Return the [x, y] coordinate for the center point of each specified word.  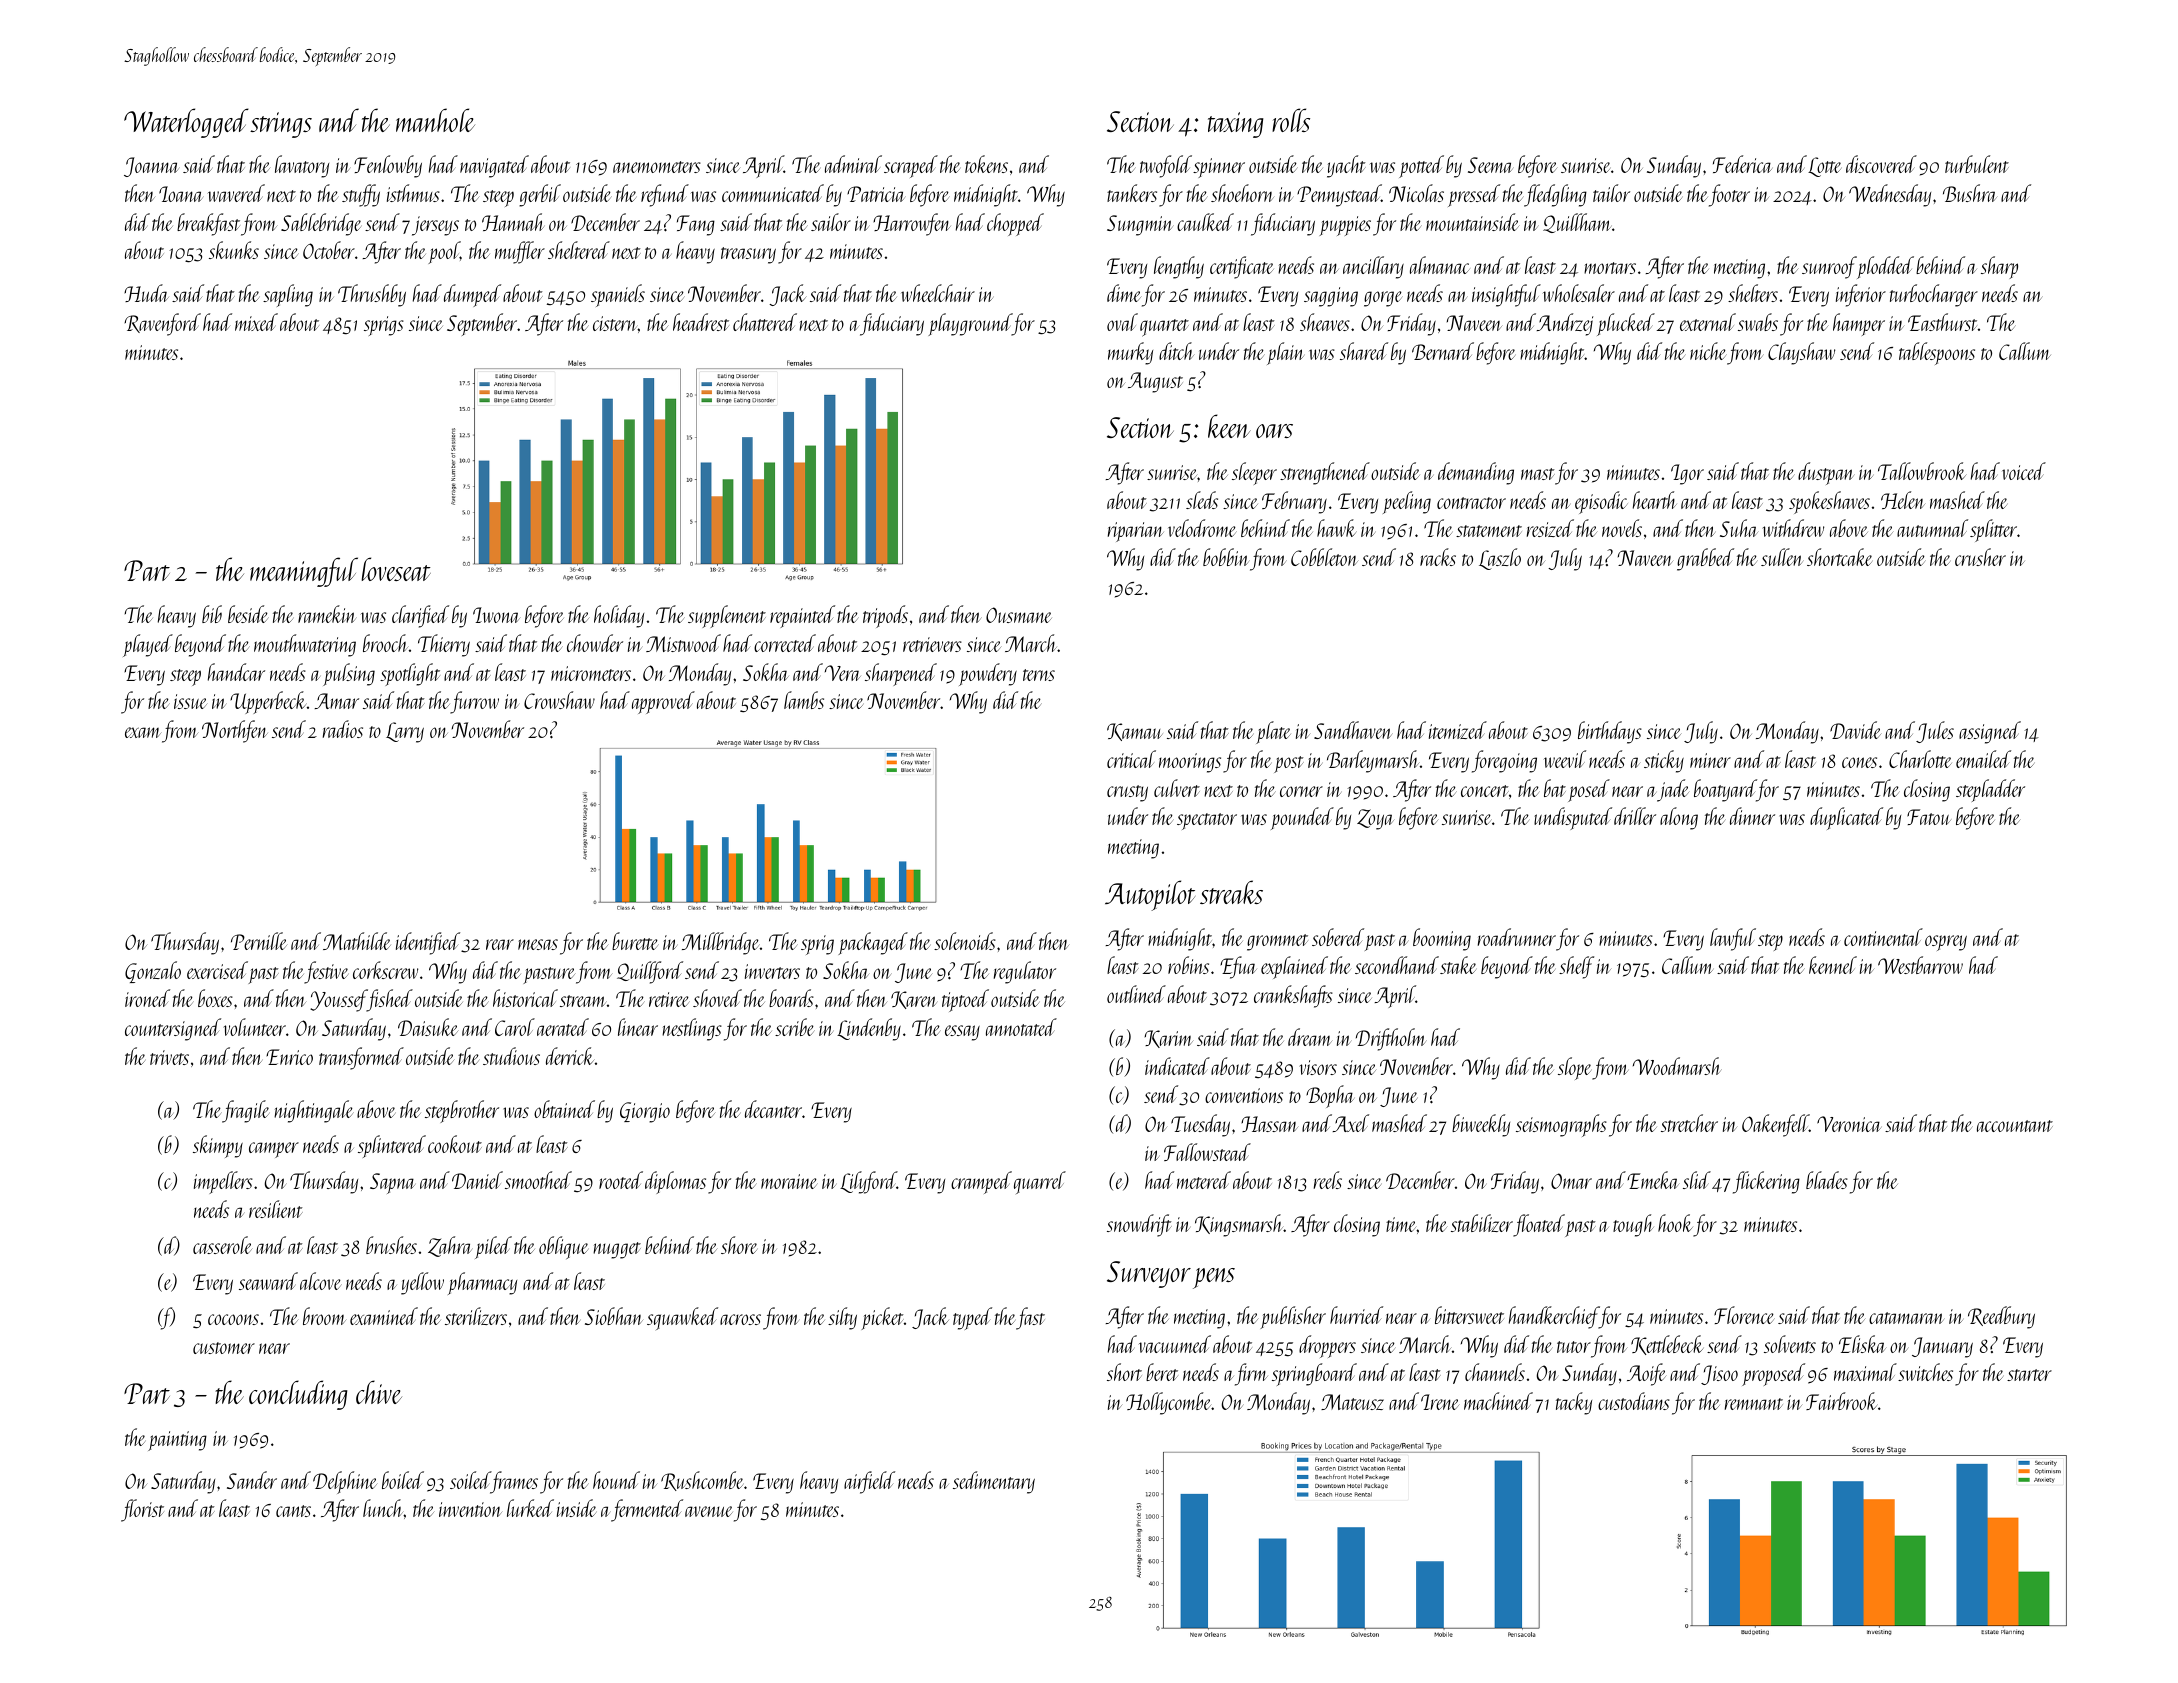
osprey [1946, 943]
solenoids [965, 941]
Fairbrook [1842, 1401]
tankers [1132, 193]
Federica [1742, 164]
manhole [435, 120]
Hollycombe [1169, 1403]
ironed [147, 998]
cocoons [233, 1319]
